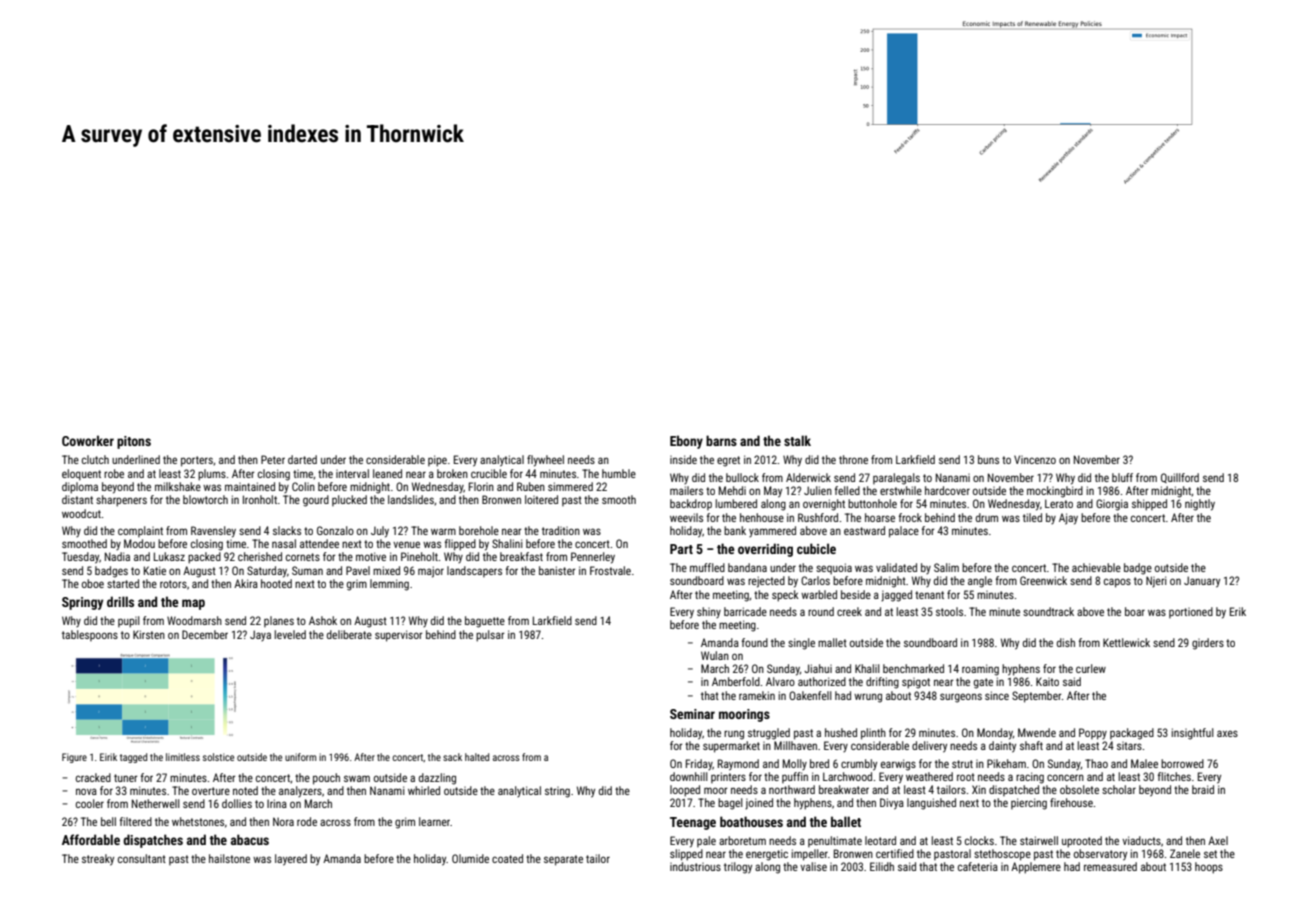 The image size is (1308, 924). I want to click on rejected, so click(766, 582).
